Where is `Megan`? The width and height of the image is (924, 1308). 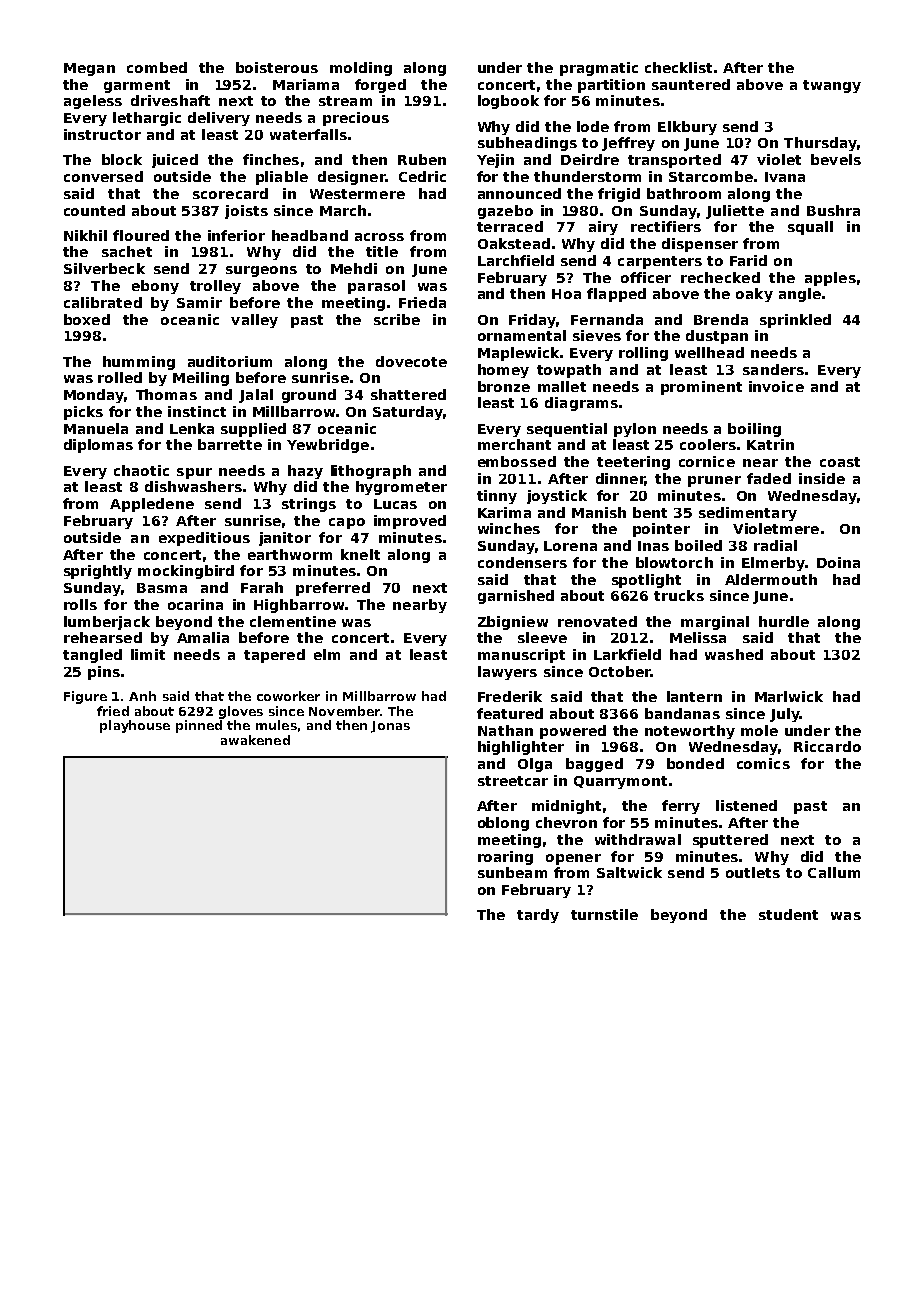
Megan is located at coordinates (89, 69).
